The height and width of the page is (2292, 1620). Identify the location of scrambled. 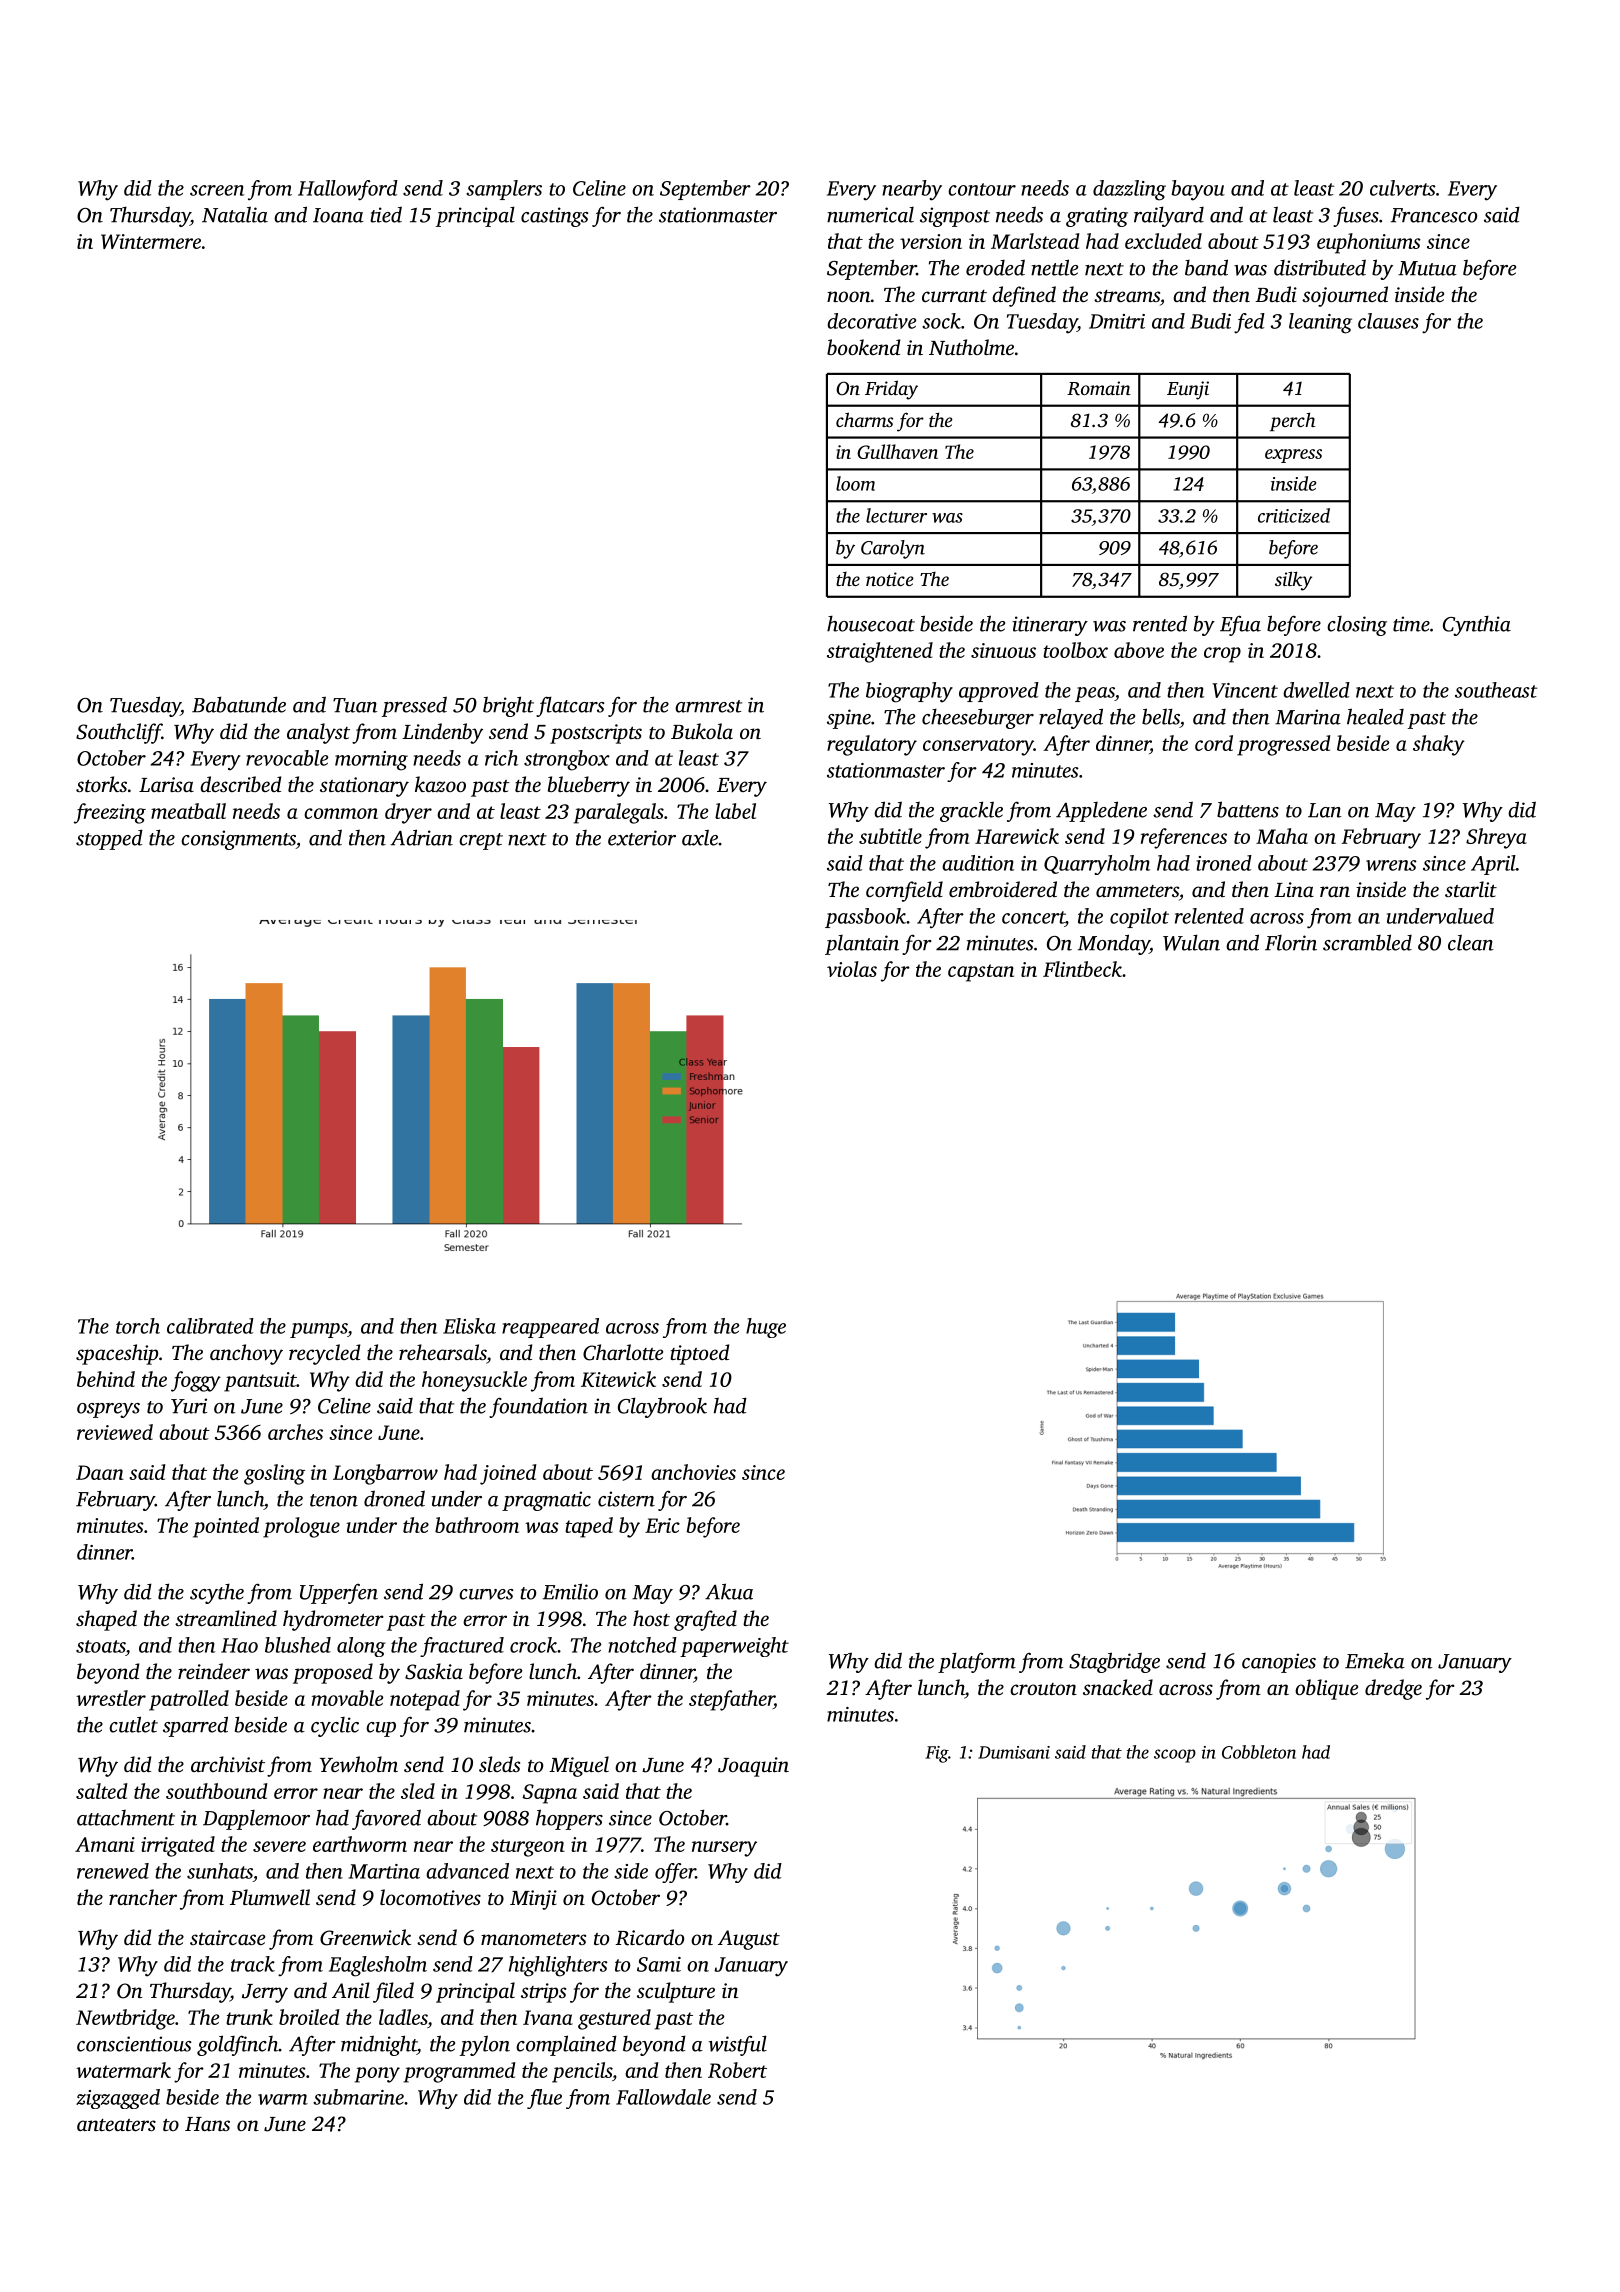
(1367, 942).
